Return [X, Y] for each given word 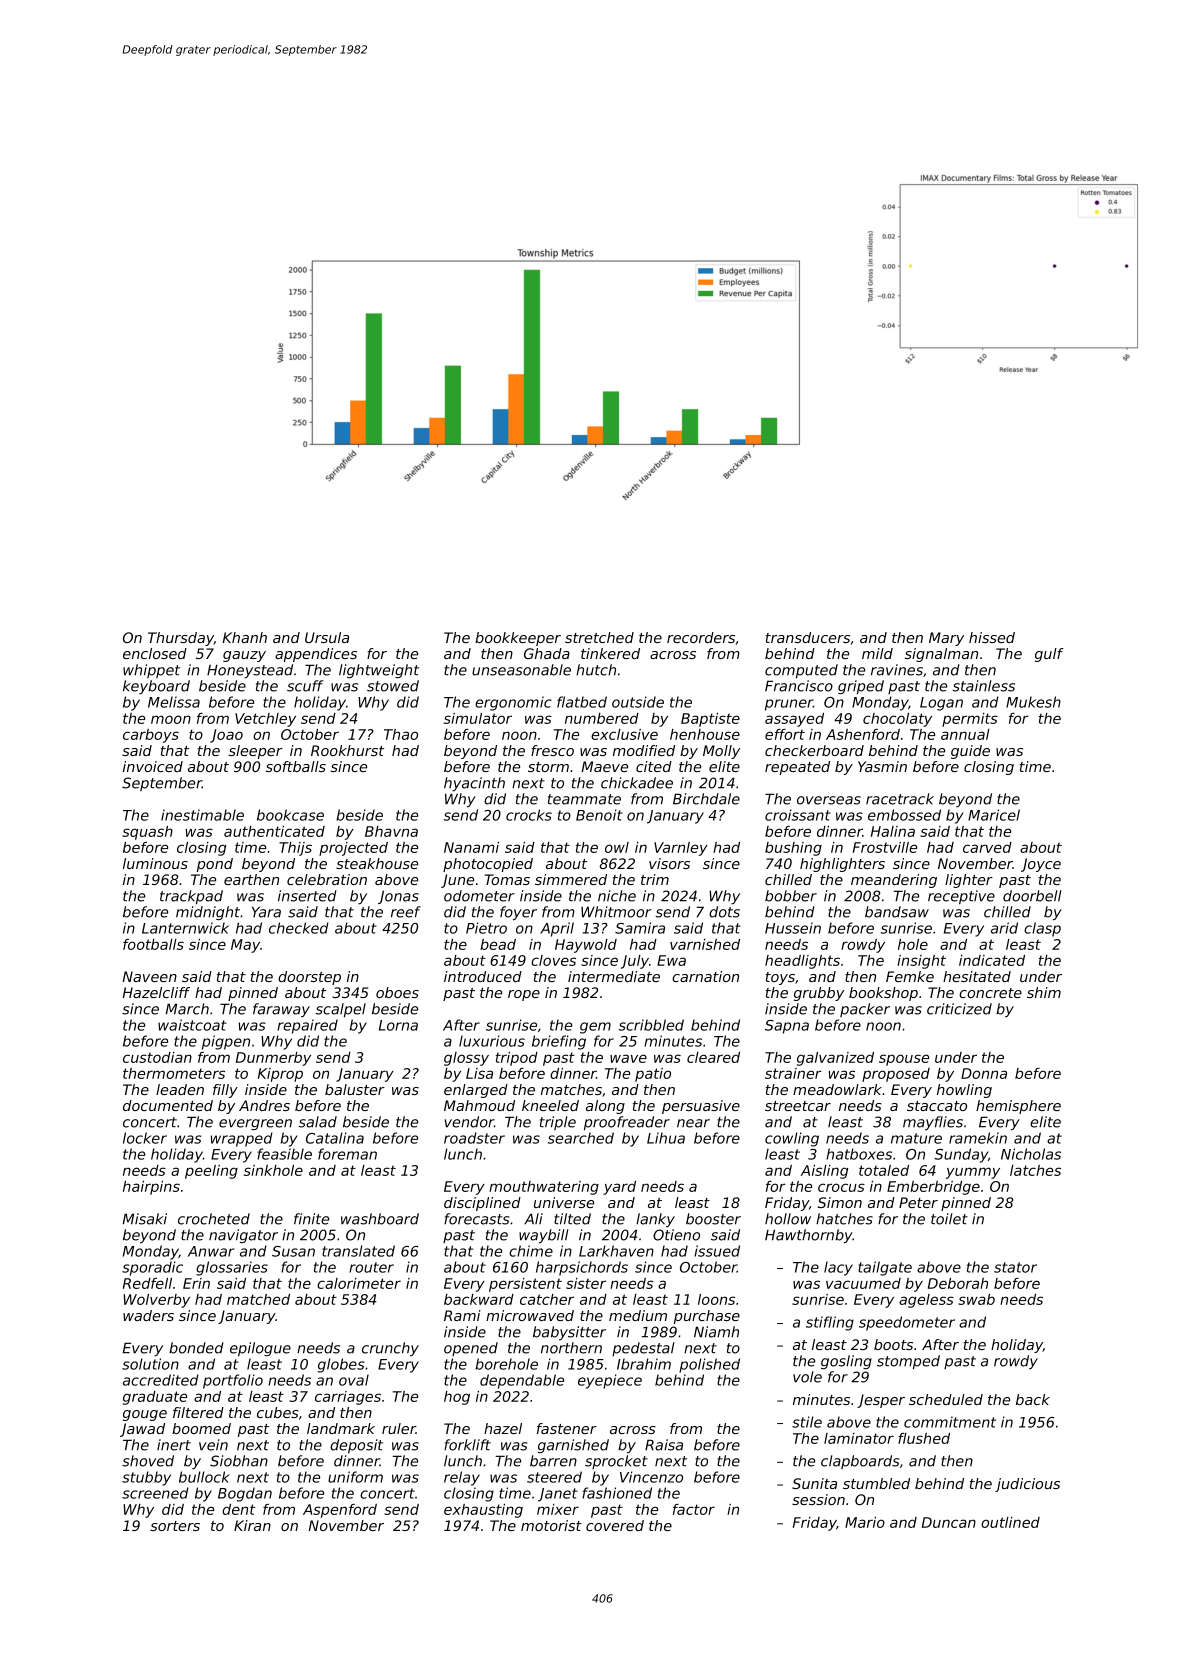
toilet [949, 1219]
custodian [157, 1057]
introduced [483, 976]
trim [655, 879]
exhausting [483, 1511]
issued [717, 1251]
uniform [355, 1477]
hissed [992, 637]
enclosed [155, 653]
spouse [904, 1060]
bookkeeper [518, 639]
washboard [380, 1219]
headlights [802, 962]
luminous [155, 863]
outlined [1010, 1522]
